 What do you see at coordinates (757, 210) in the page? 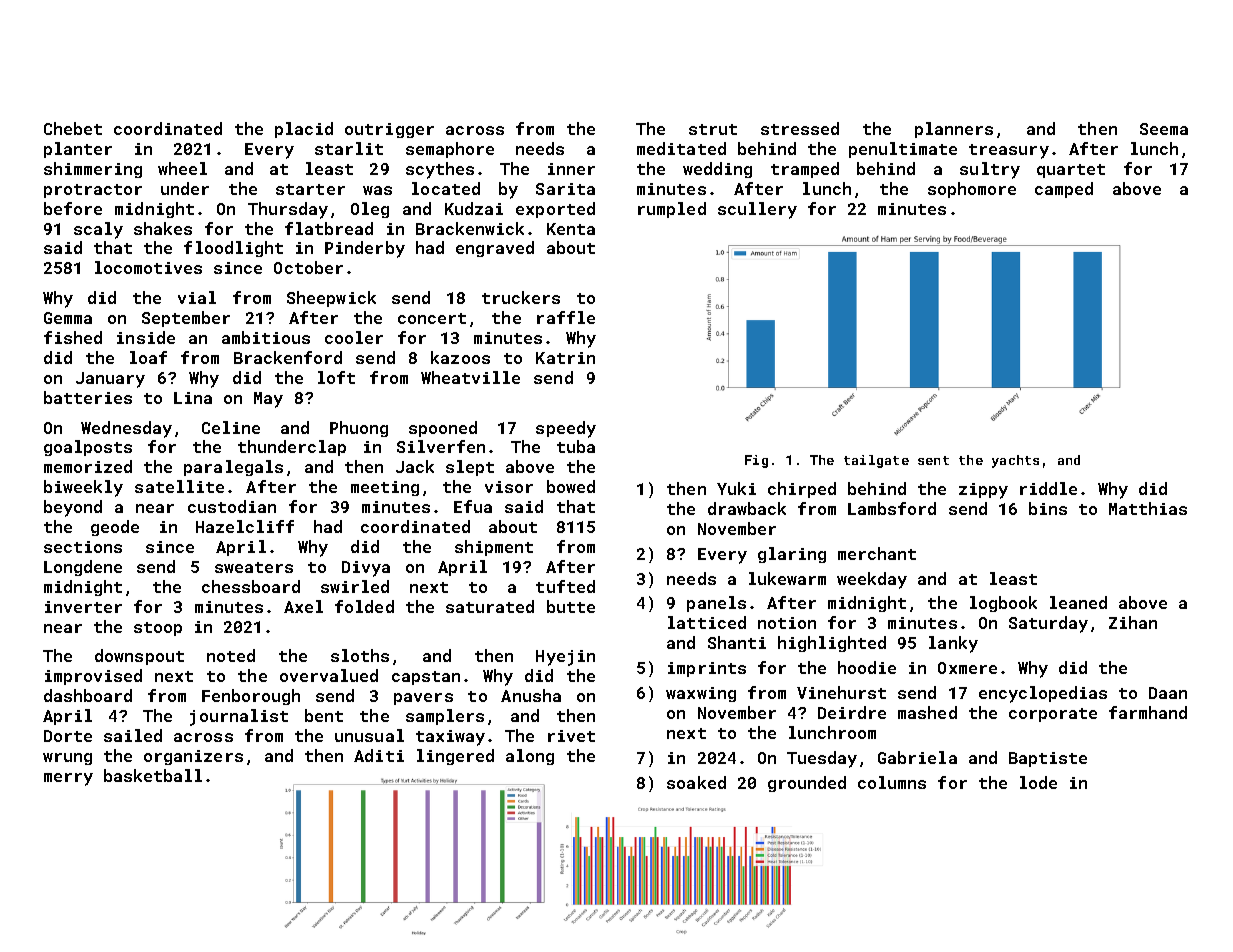
I see `scullery` at bounding box center [757, 210].
